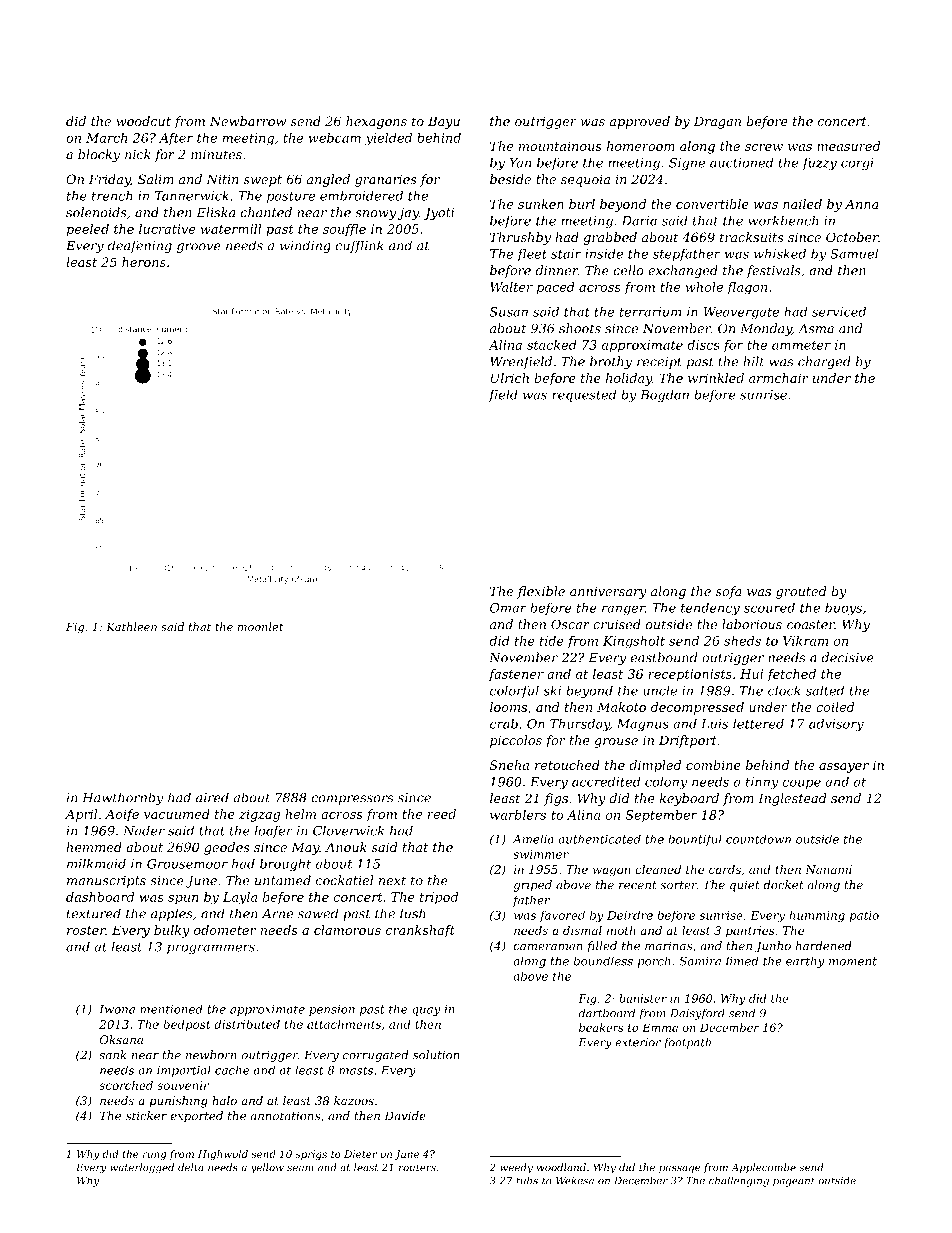 The image size is (952, 1233). Describe the element at coordinates (211, 1055) in the image. I see `newborn` at that location.
